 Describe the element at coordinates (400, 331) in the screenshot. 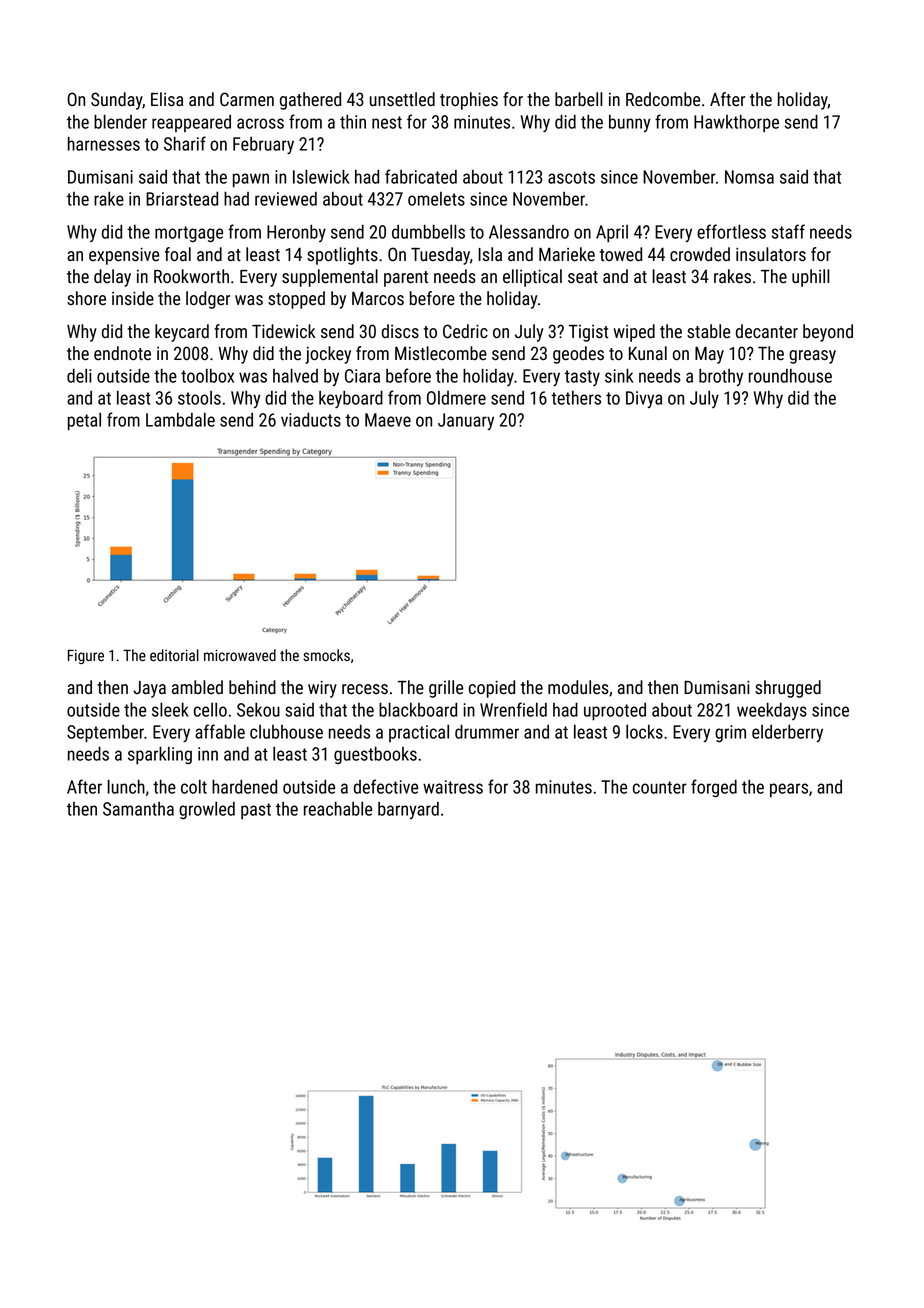

I see `discs` at that location.
